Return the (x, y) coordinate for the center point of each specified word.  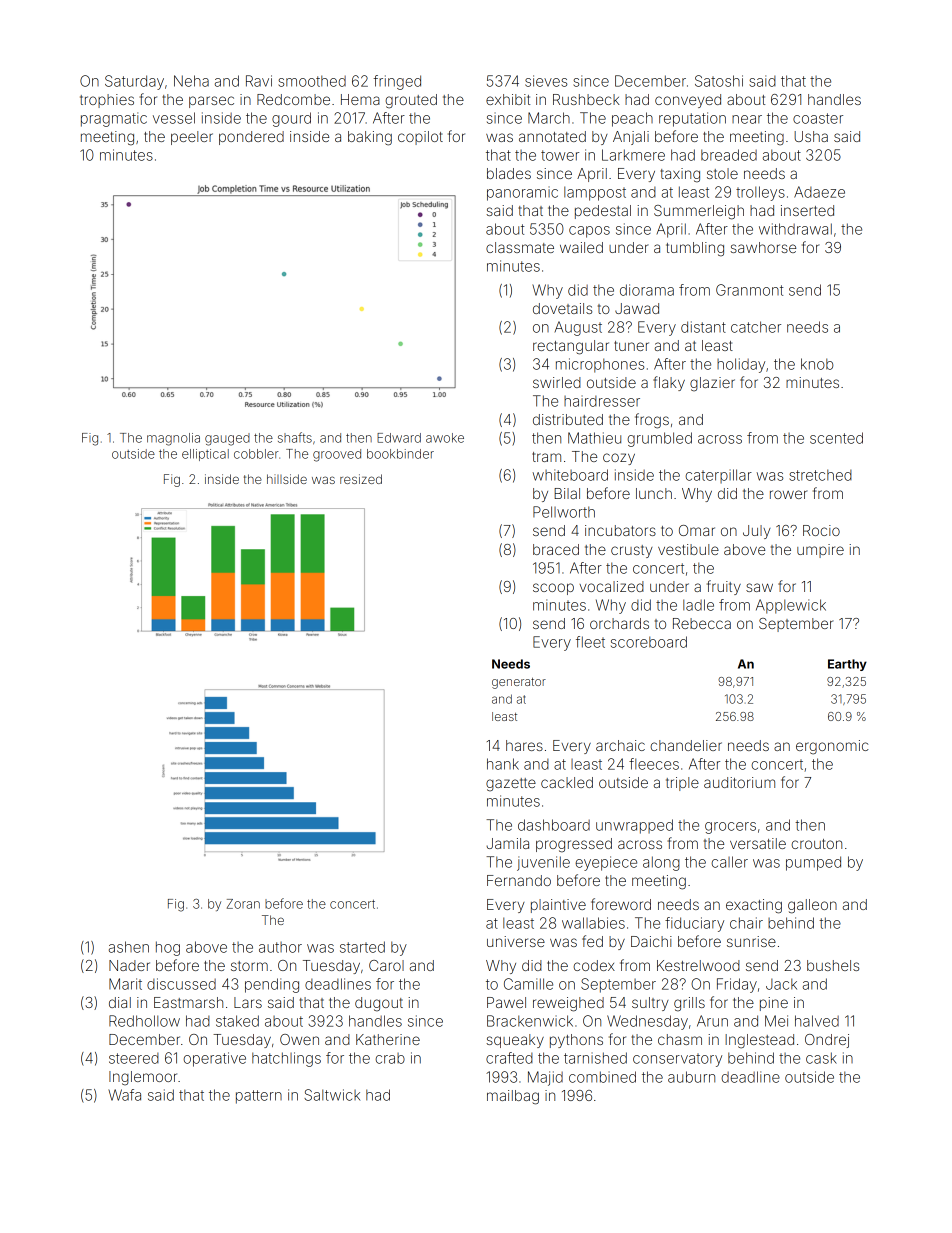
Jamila (507, 843)
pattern (259, 1097)
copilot (420, 138)
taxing (680, 175)
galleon (812, 906)
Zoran (243, 904)
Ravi (259, 81)
